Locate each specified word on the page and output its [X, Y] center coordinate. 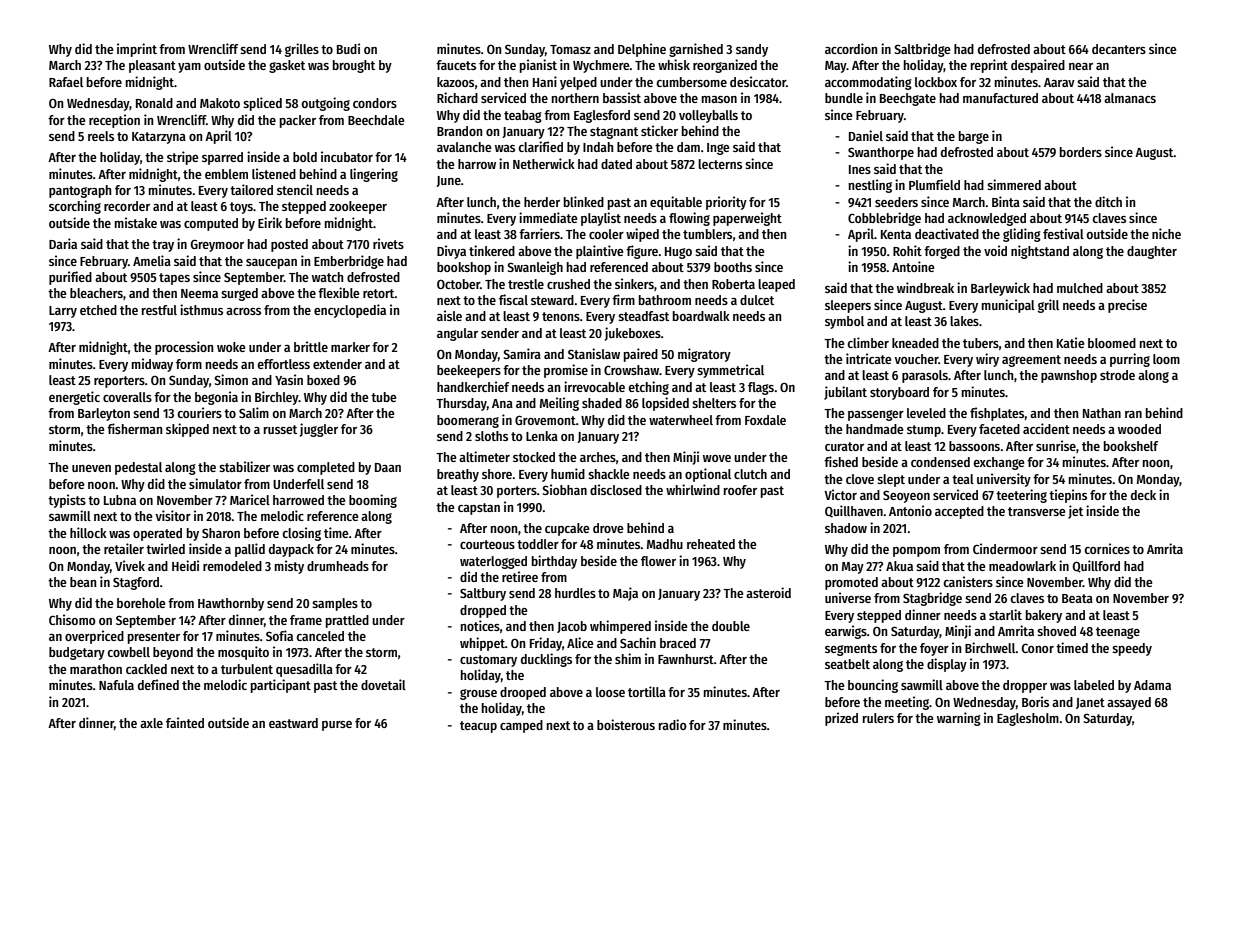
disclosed [616, 489]
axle [151, 723]
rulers [878, 718]
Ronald [154, 103]
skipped [187, 430]
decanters [1119, 49]
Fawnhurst [686, 659]
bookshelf [1131, 446]
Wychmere [601, 66]
